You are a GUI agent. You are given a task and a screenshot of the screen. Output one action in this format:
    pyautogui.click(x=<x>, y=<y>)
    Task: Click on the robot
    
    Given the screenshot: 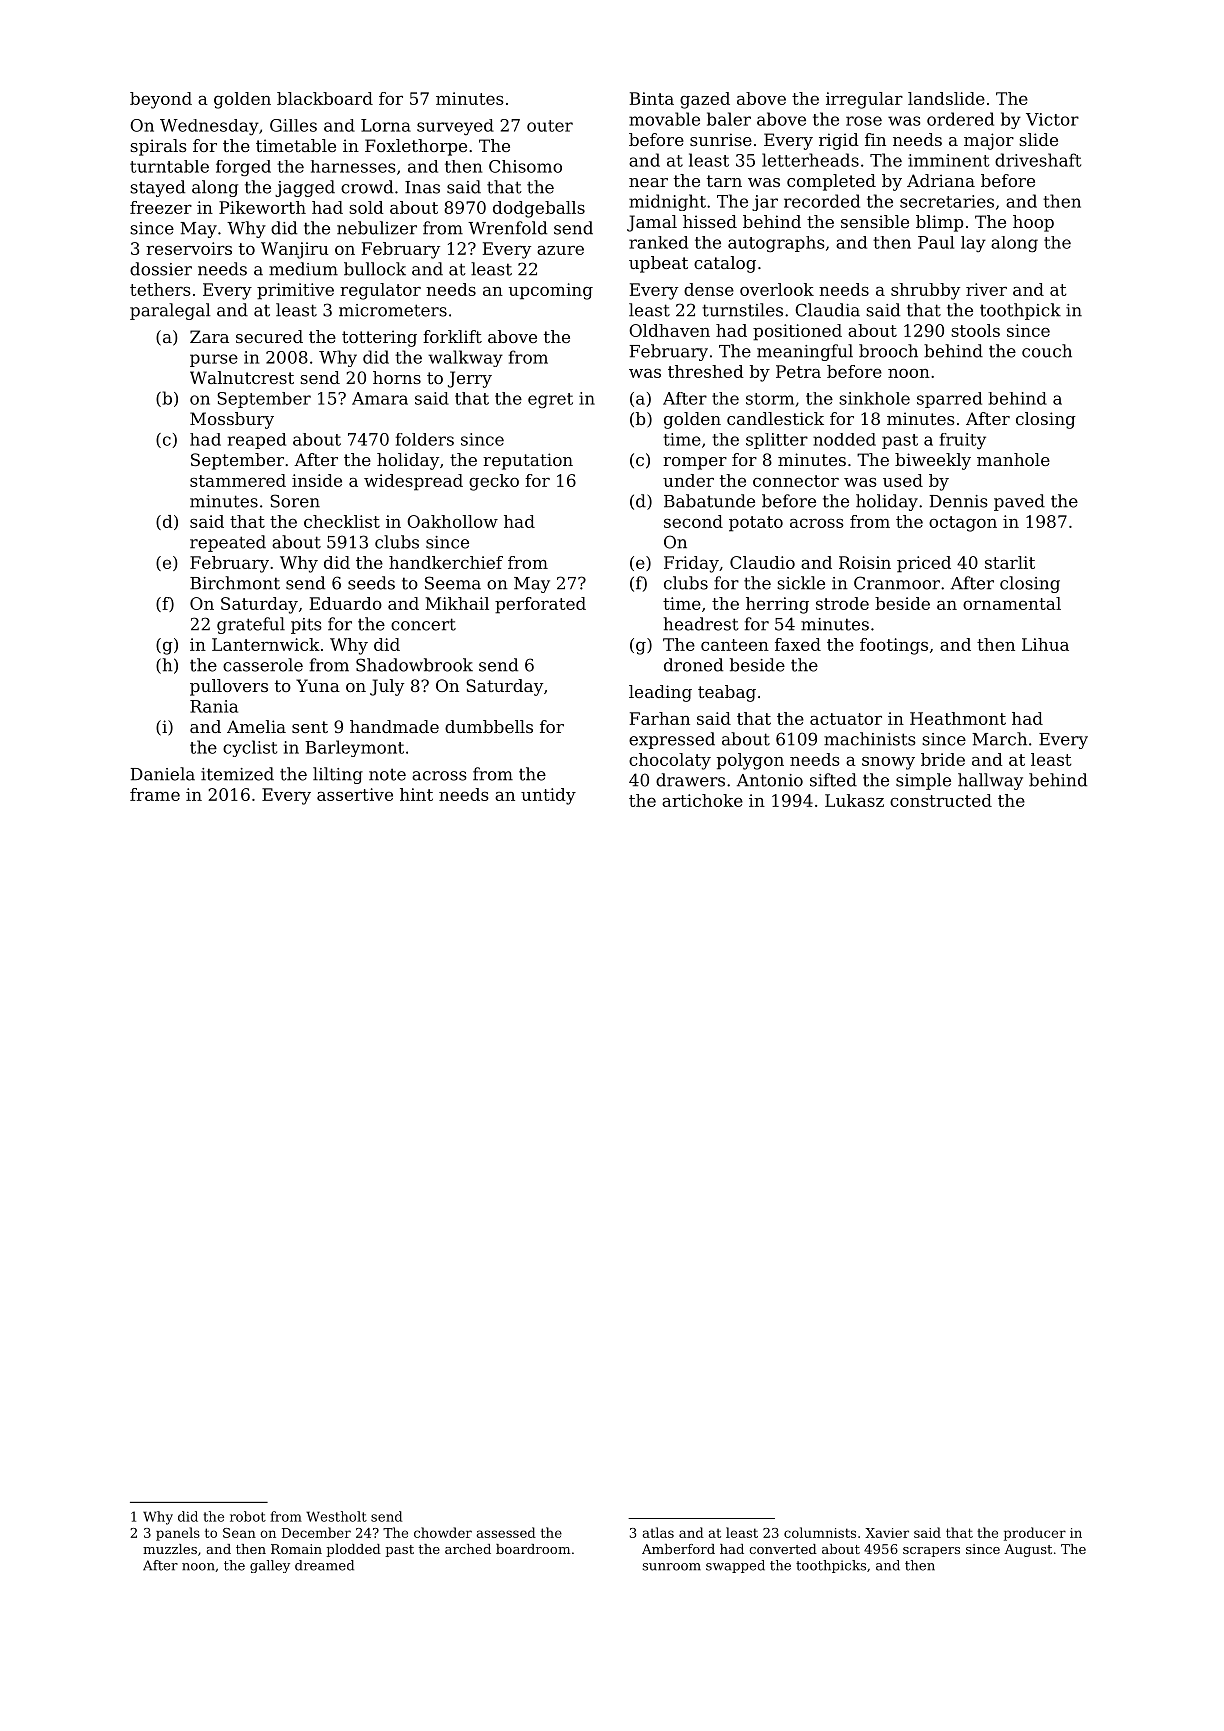 What is the action you would take?
    pyautogui.click(x=248, y=1516)
